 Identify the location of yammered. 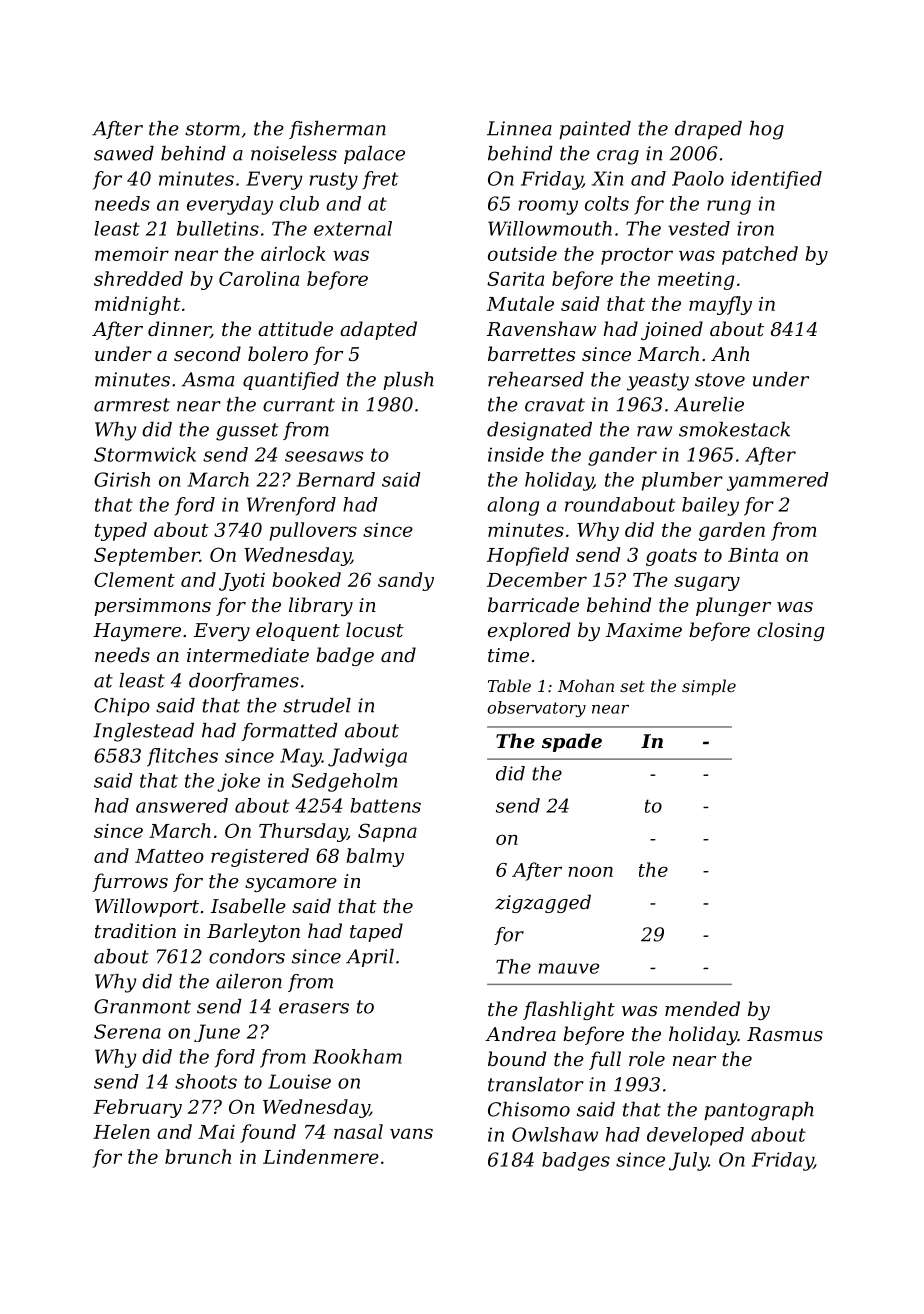
(778, 481).
